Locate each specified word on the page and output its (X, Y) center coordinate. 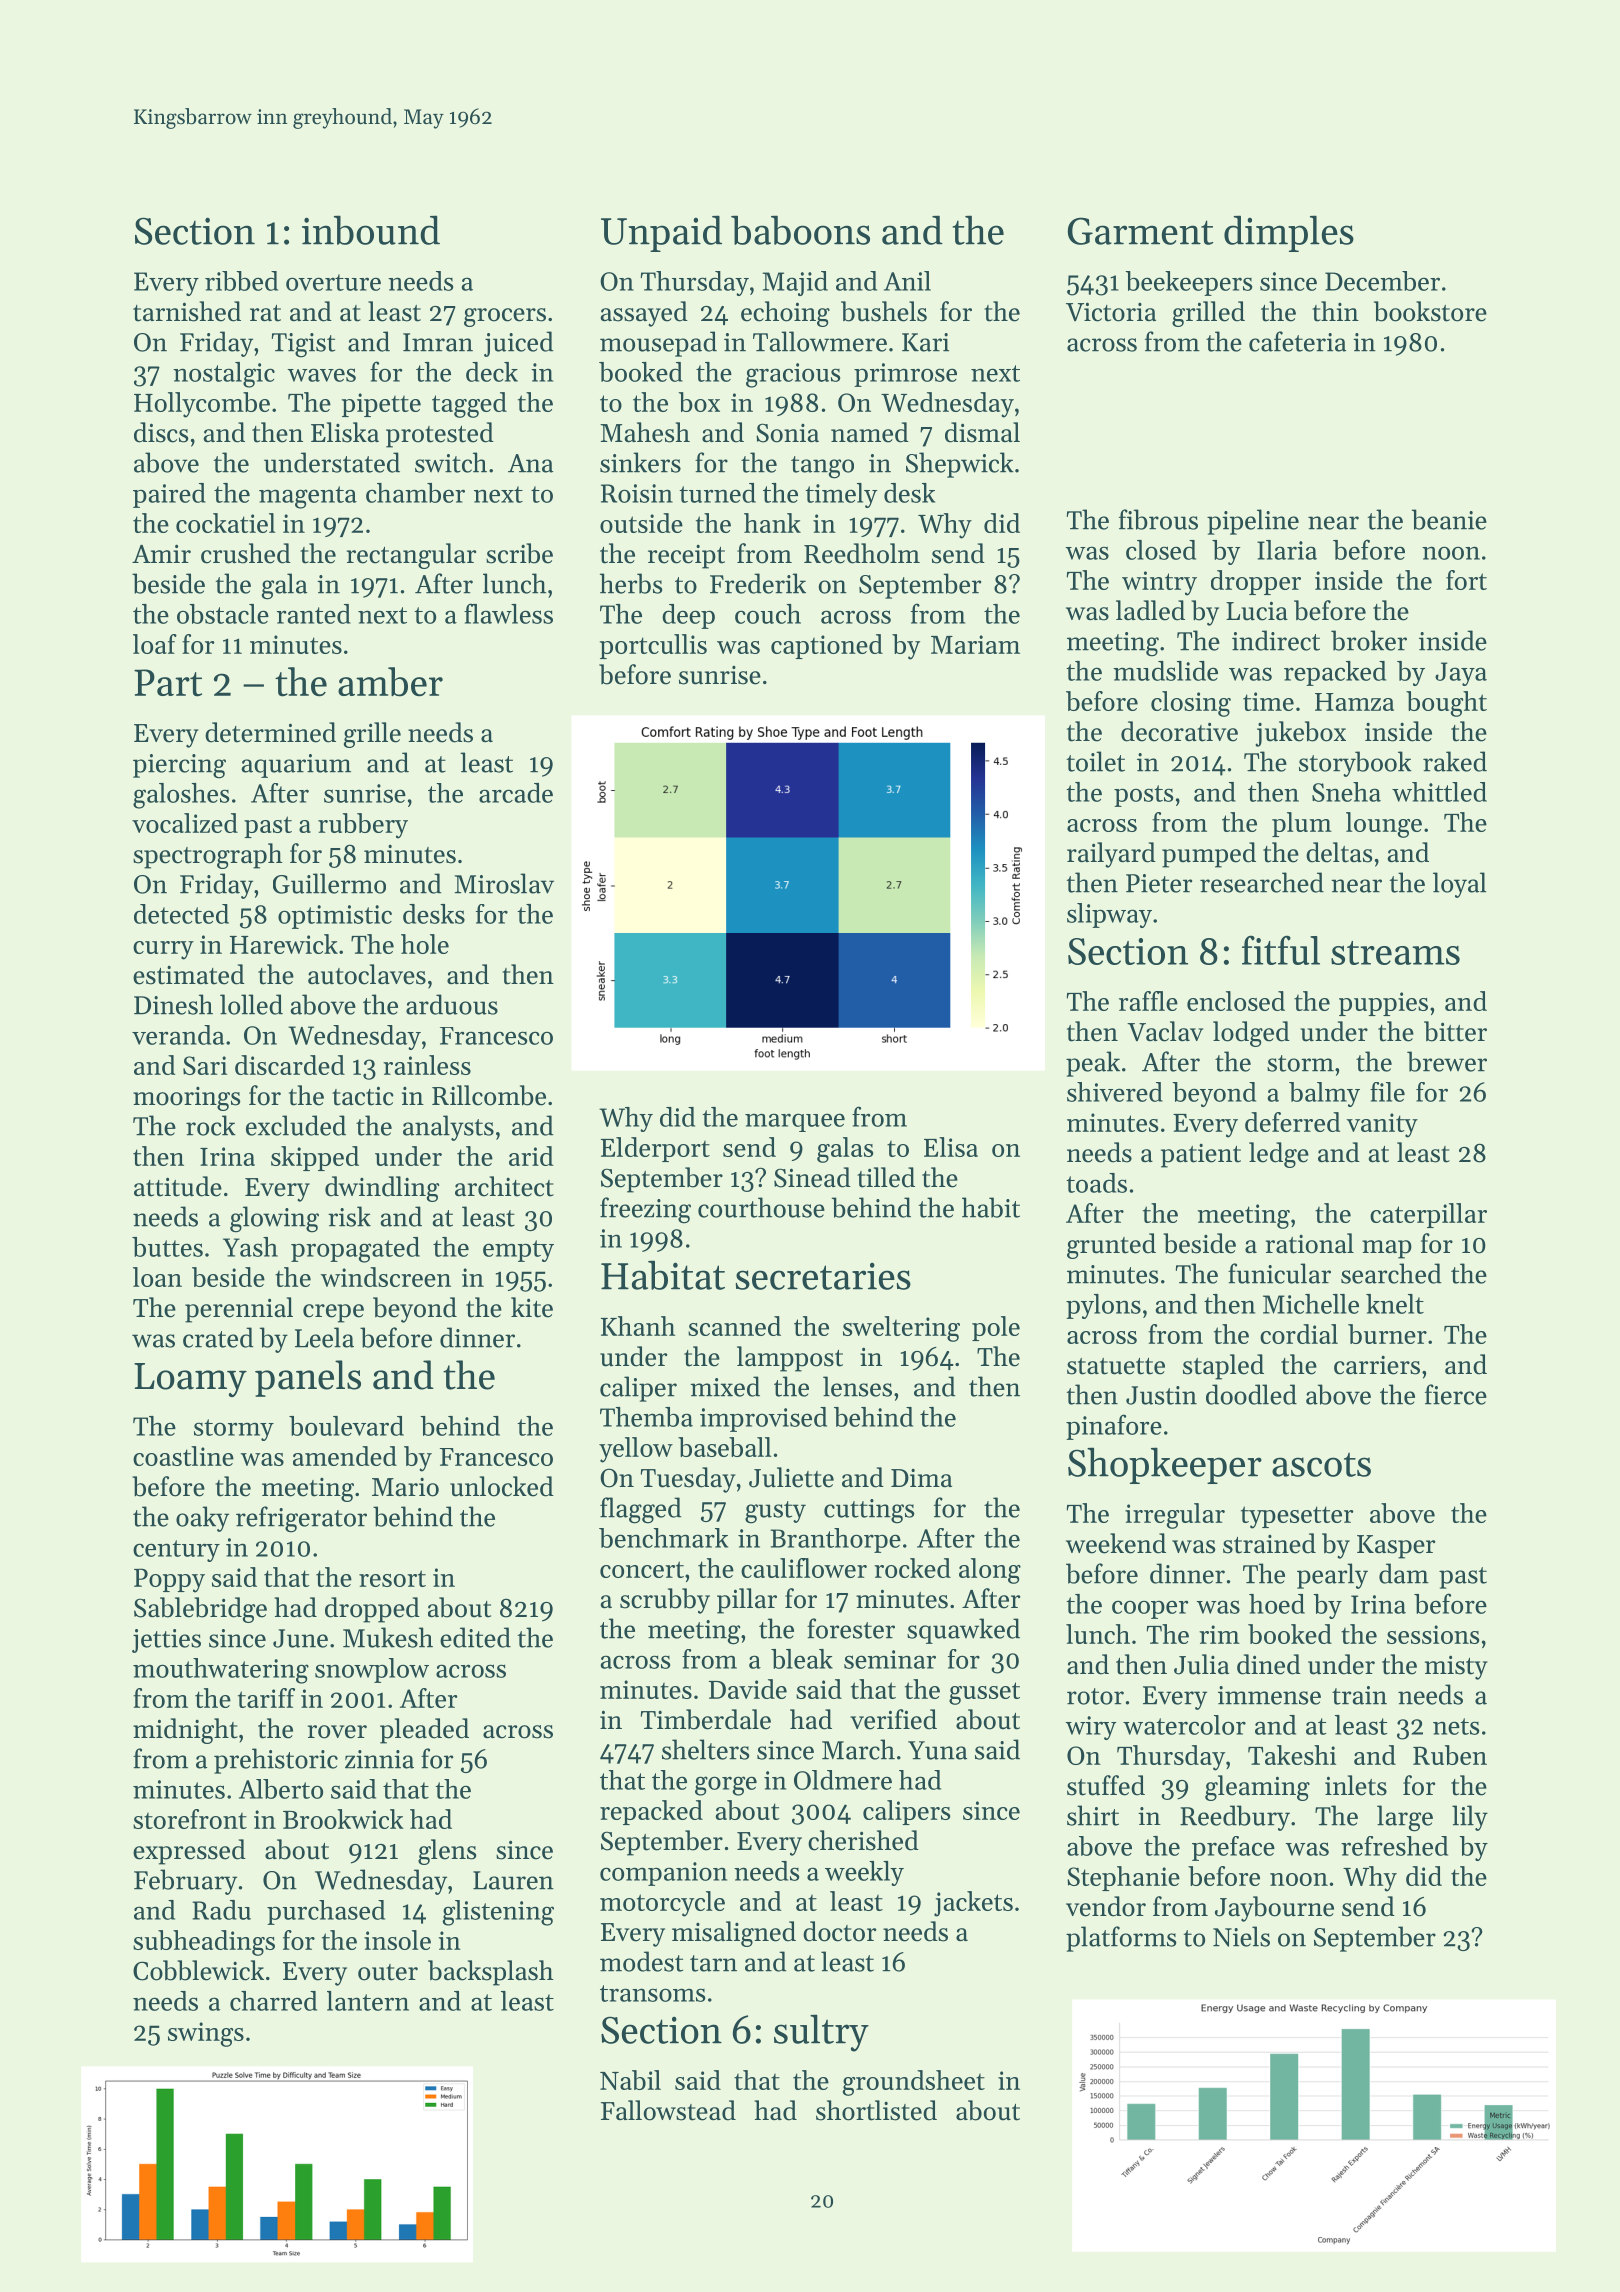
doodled (1251, 1394)
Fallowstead (668, 2110)
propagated (355, 1250)
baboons (800, 230)
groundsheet (914, 2083)
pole (996, 1328)
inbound (371, 230)
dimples (1289, 233)
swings (206, 2034)
